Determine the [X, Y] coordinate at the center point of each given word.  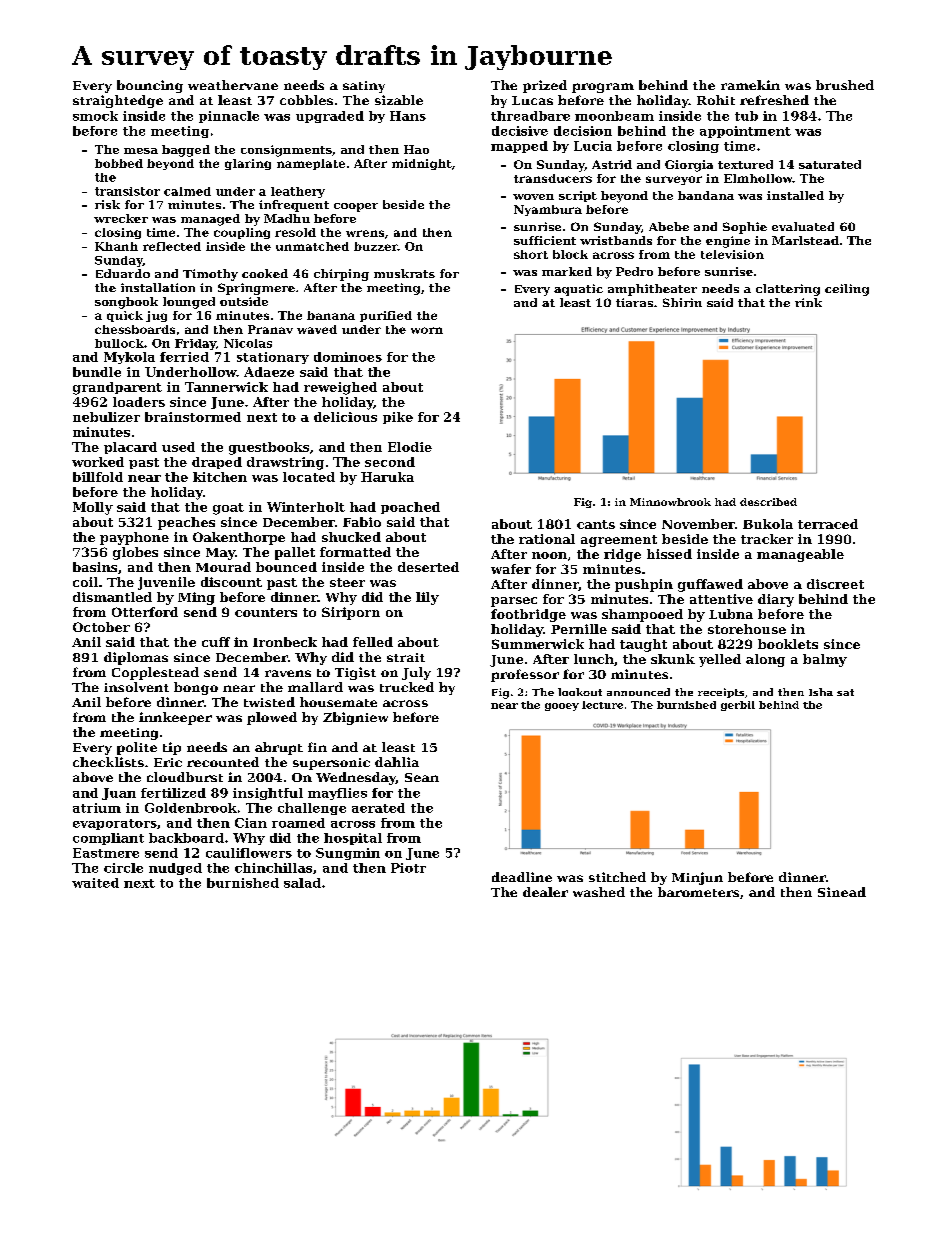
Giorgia [689, 166]
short [531, 254]
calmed [187, 191]
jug [156, 316]
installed [795, 195]
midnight [422, 164]
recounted [223, 762]
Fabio [362, 522]
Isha [821, 692]
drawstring [285, 463]
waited [95, 883]
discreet [835, 584]
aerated [378, 808]
